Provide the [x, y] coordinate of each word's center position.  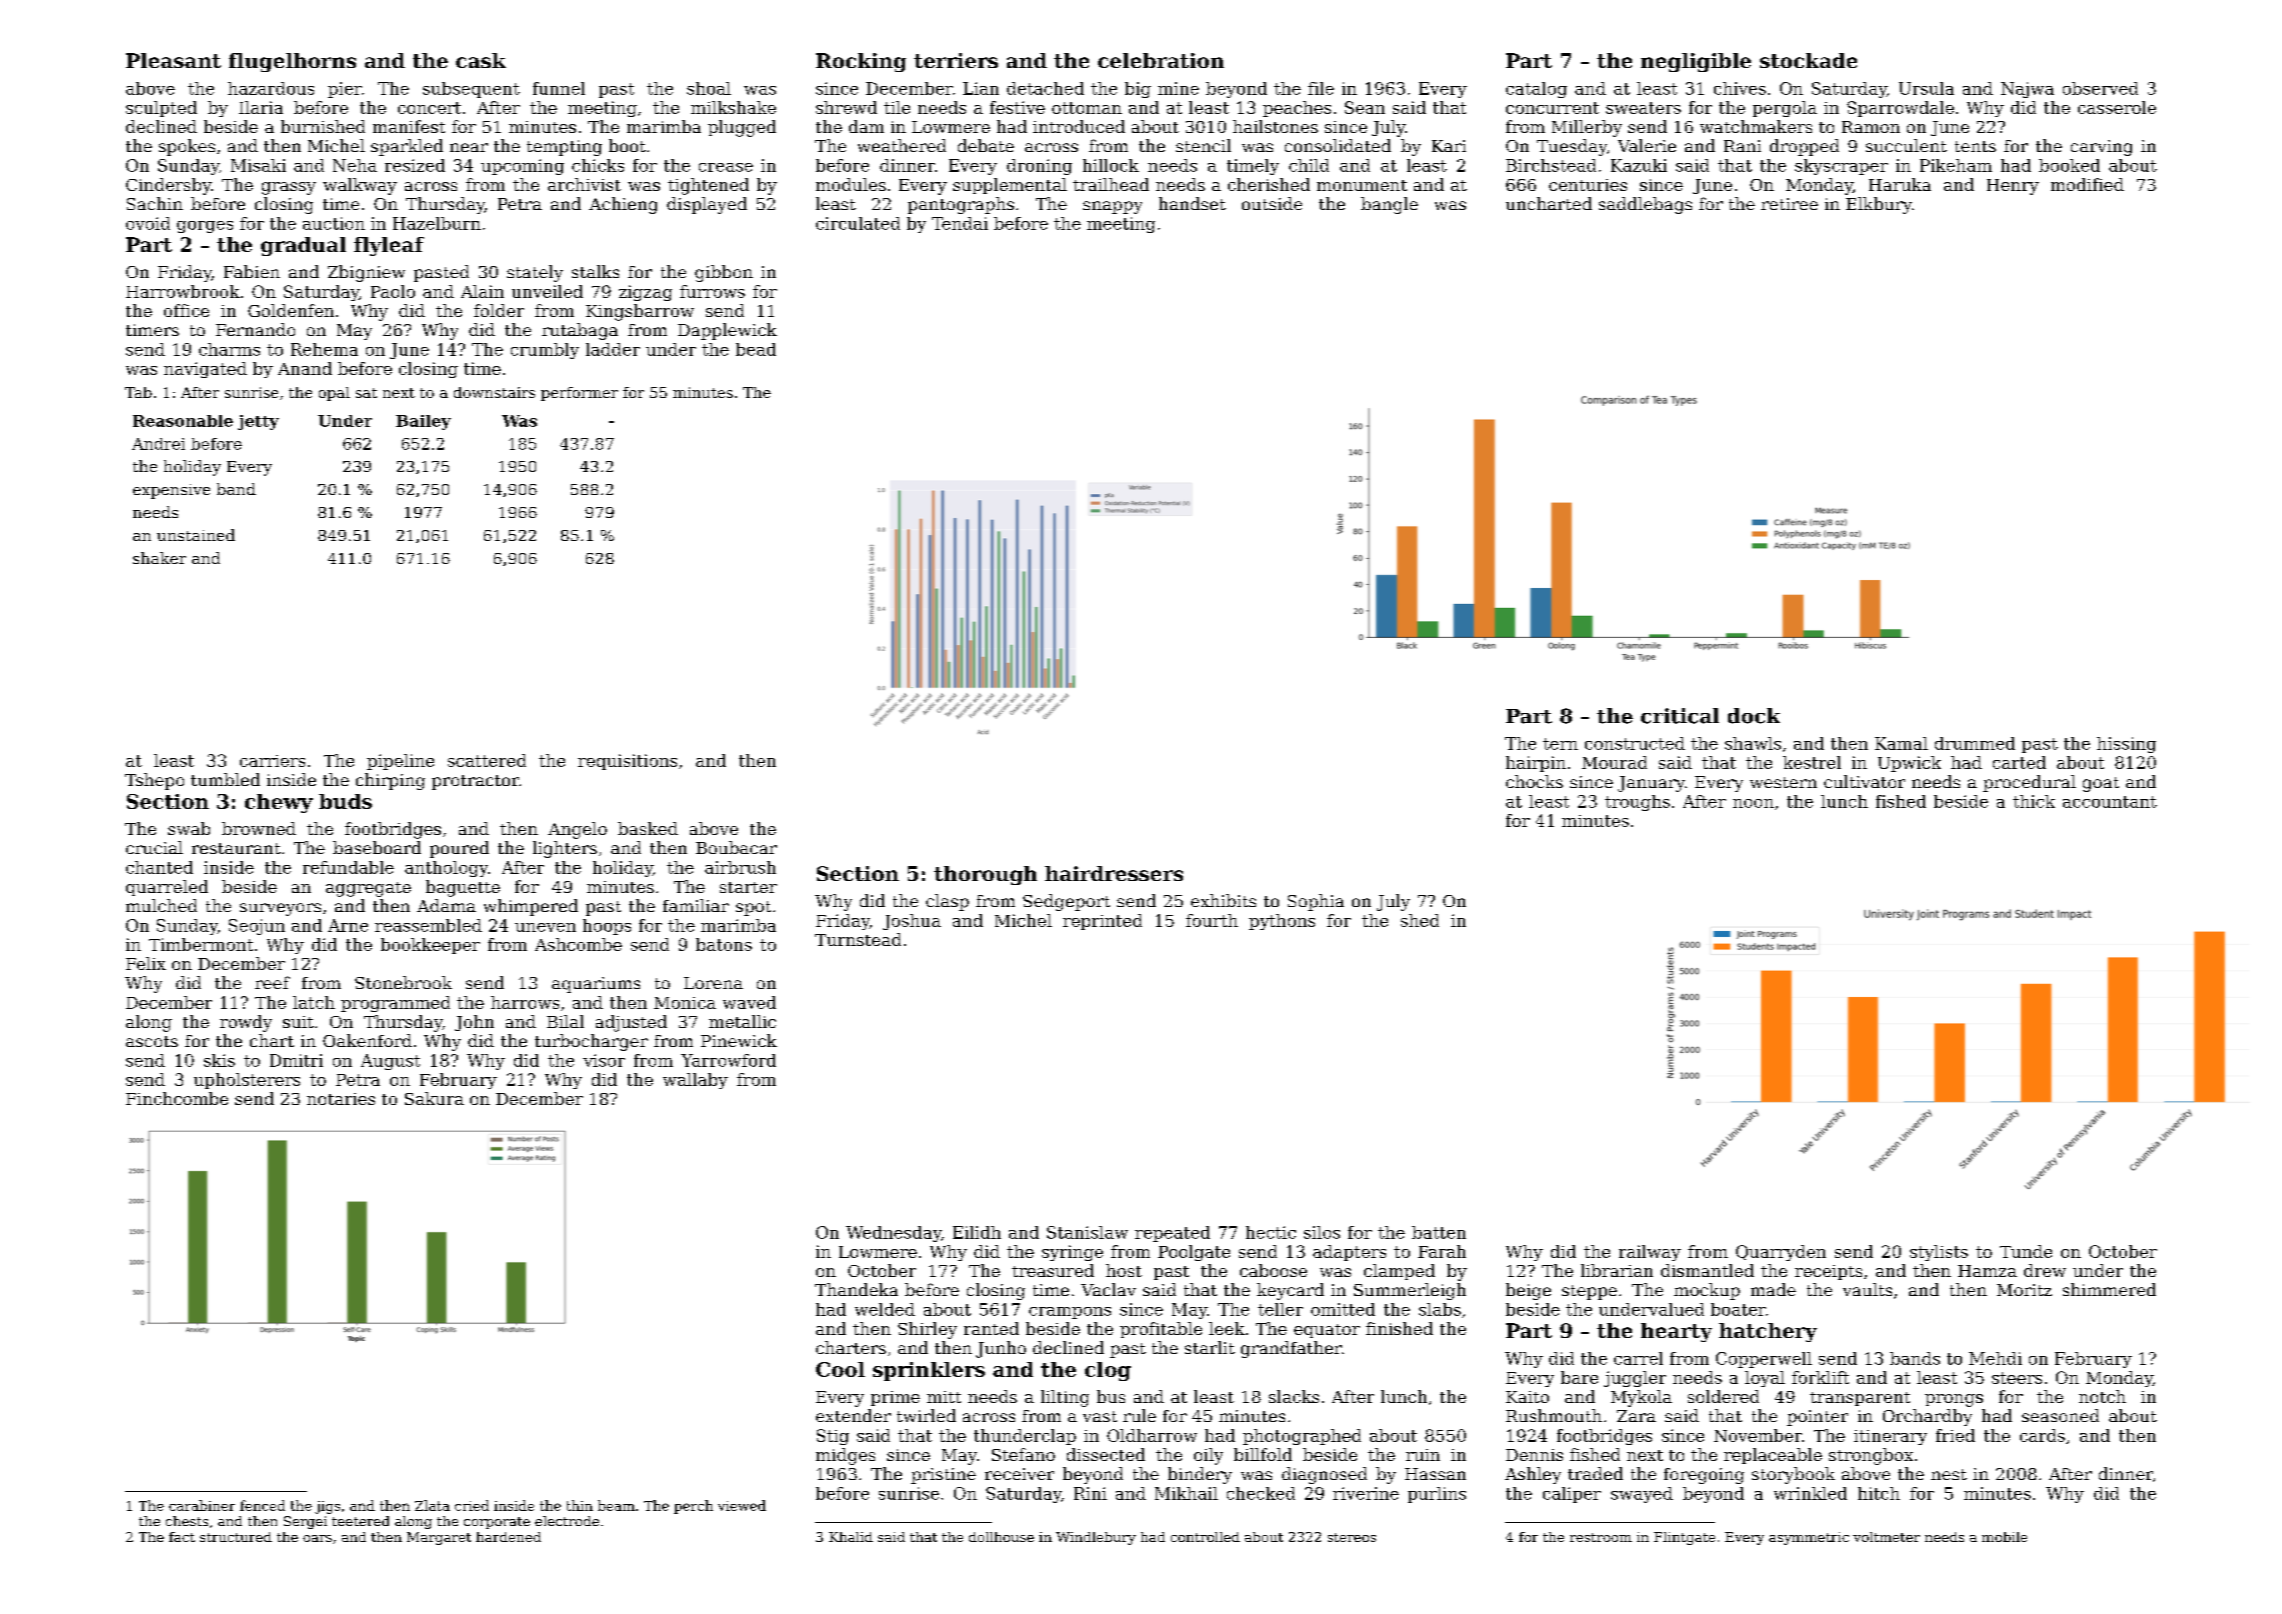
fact [182, 1537]
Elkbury [1879, 205]
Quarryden [1781, 1253]
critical [1680, 716]
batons [724, 944]
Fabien [252, 271]
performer [579, 394]
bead [756, 349]
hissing [2126, 745]
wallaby [695, 1081]
